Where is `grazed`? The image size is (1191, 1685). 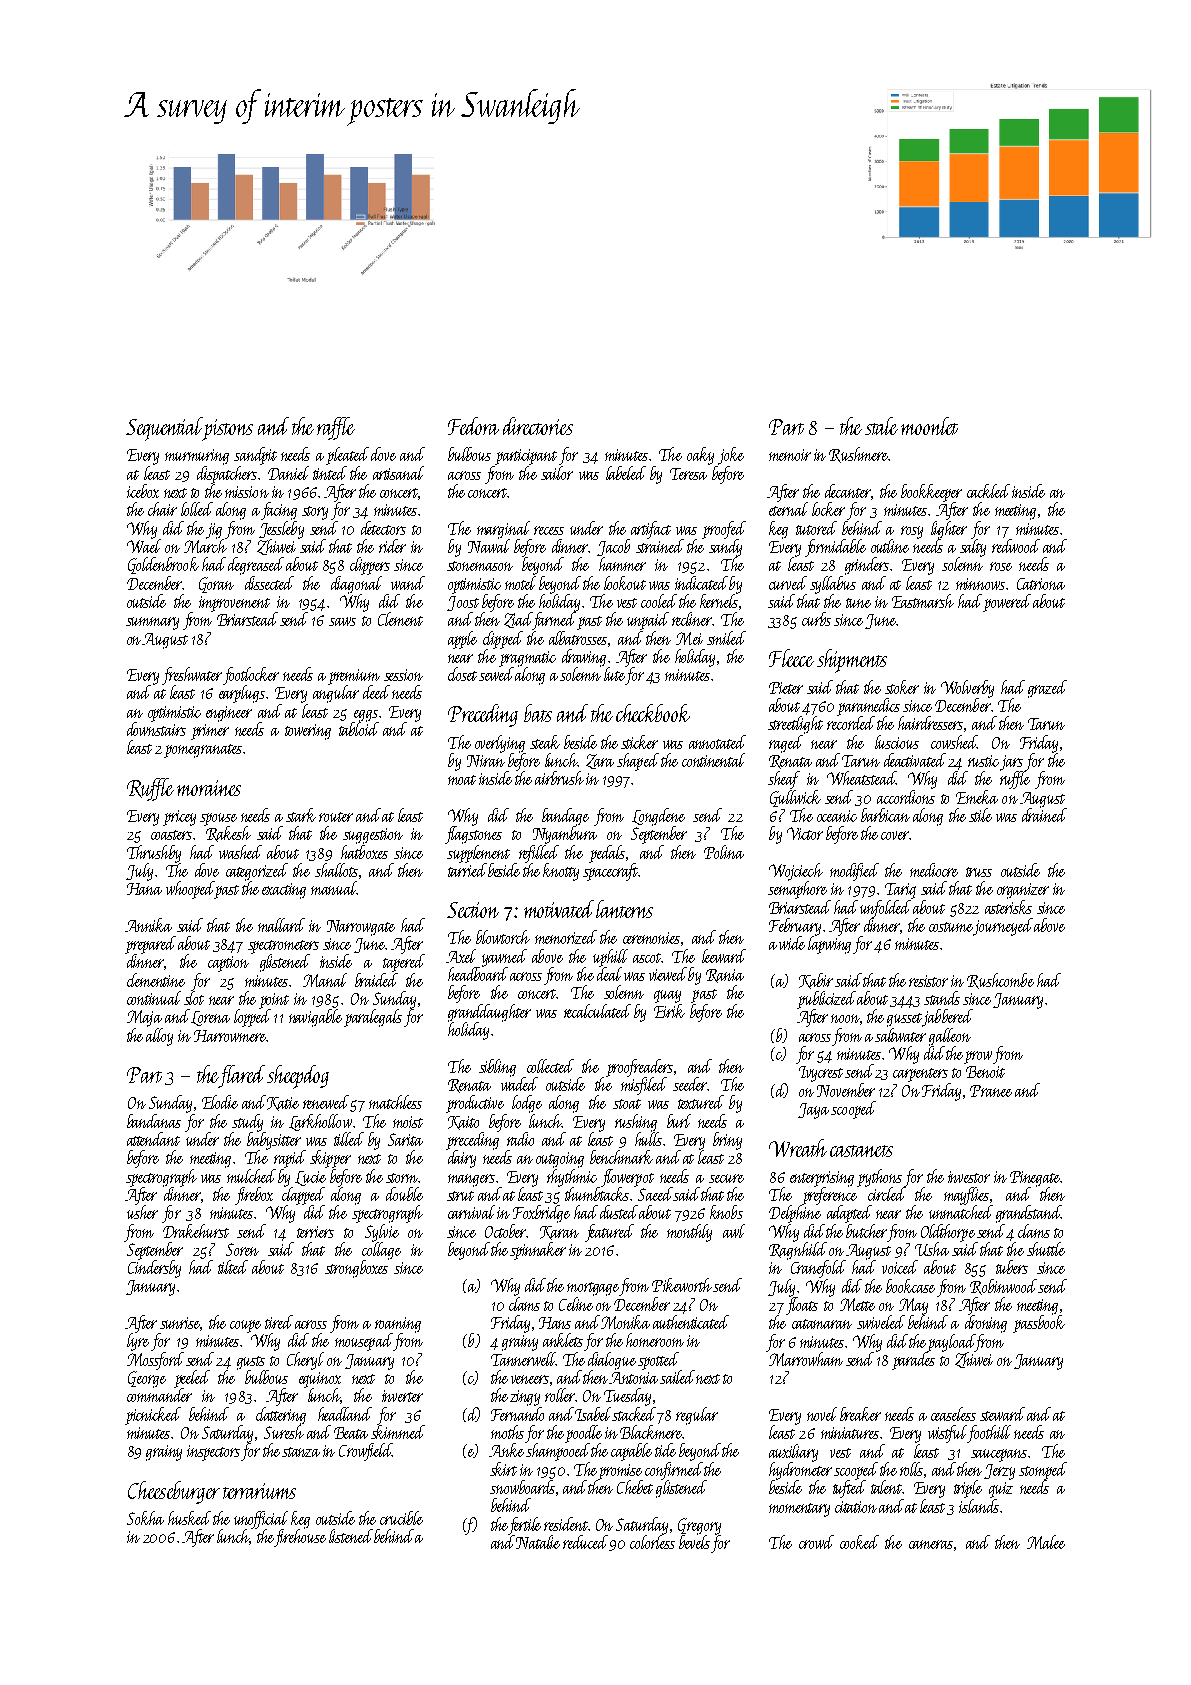
grazed is located at coordinates (1047, 689).
